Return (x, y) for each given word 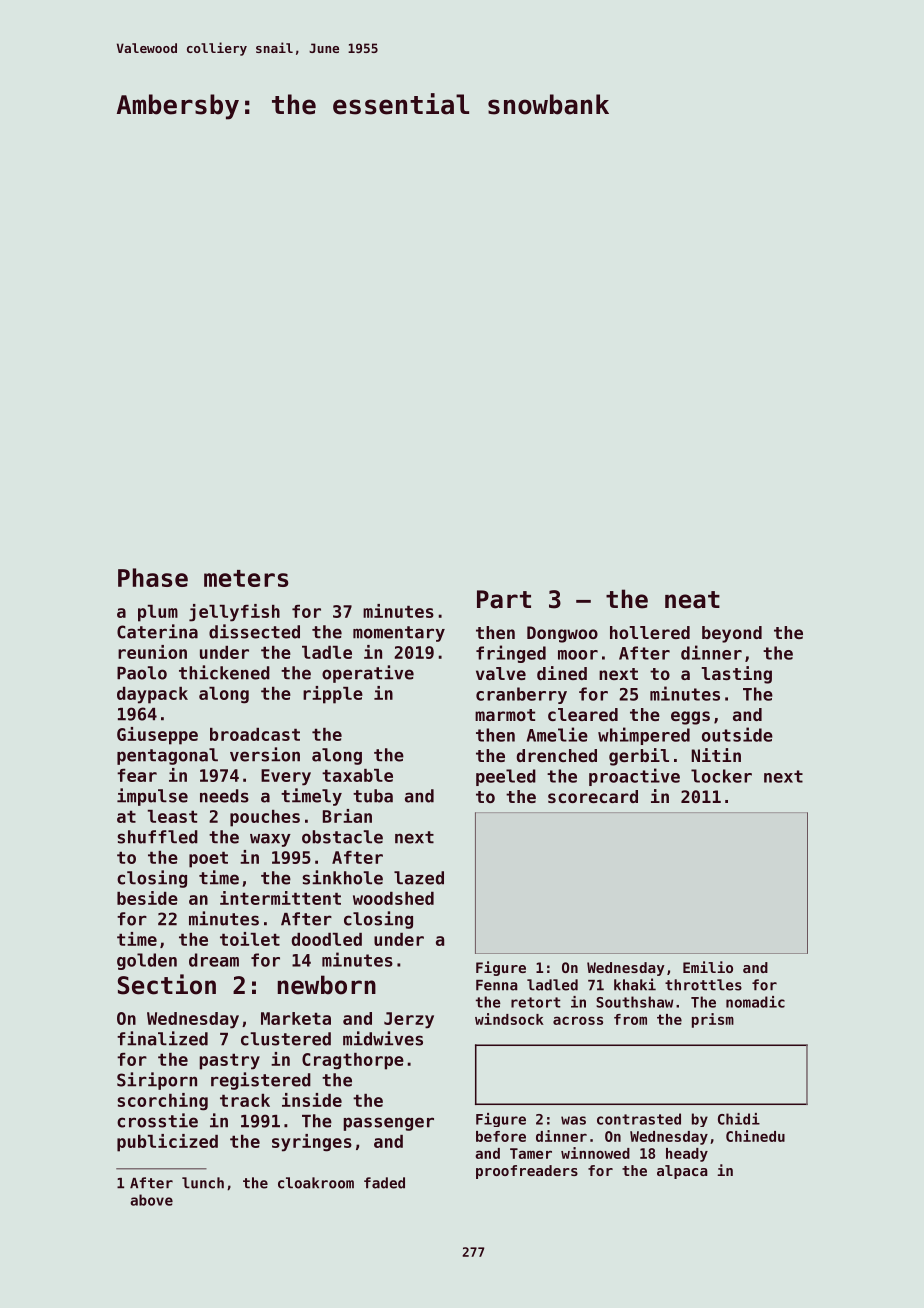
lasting (737, 675)
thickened (224, 672)
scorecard (593, 796)
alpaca (682, 1172)
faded (384, 1183)
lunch (203, 1183)
